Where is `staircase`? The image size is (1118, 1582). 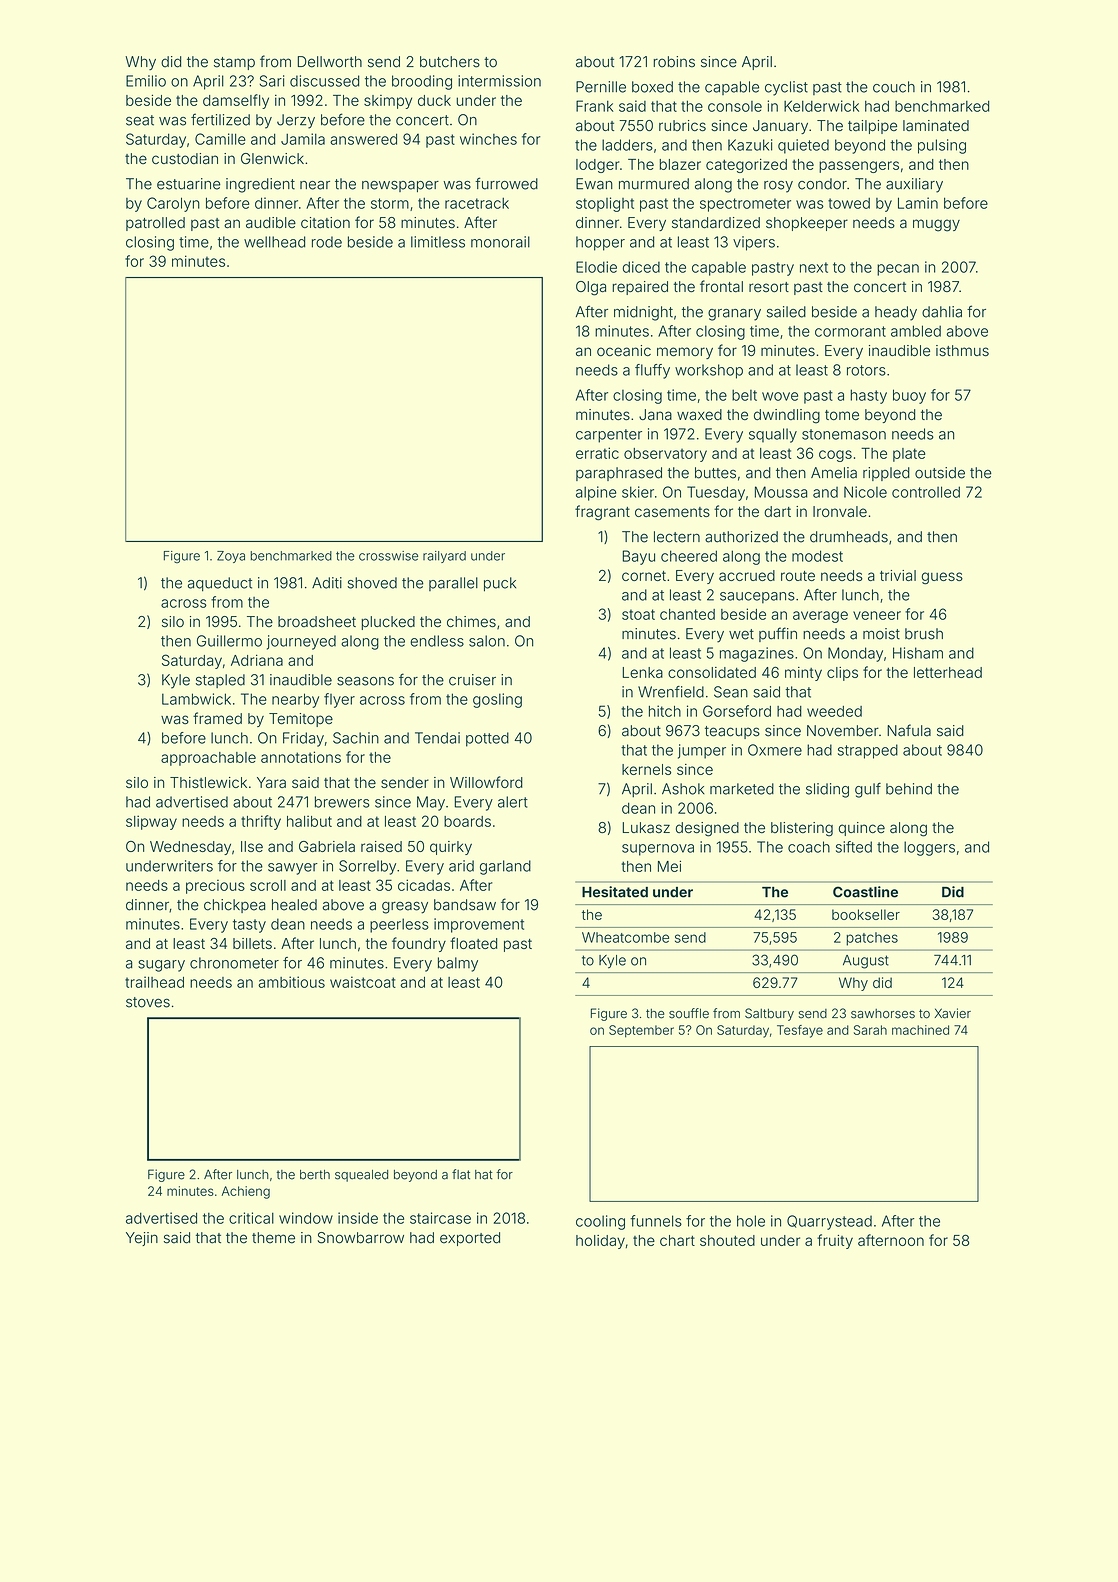 staircase is located at coordinates (440, 1218).
